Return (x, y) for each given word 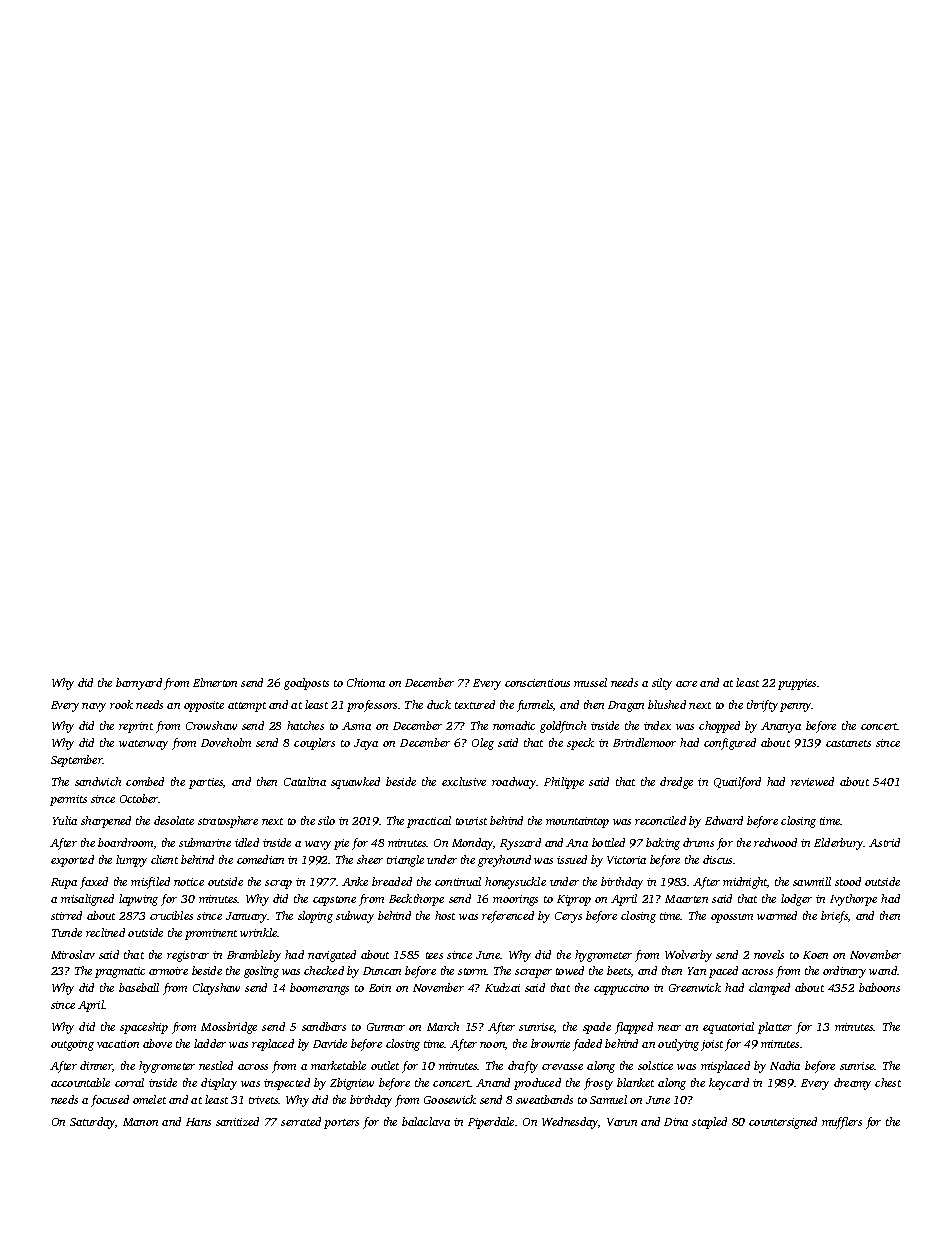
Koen (815, 955)
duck (439, 704)
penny (796, 707)
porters (341, 1124)
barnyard (139, 684)
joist (712, 1045)
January (247, 917)
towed (570, 970)
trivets (264, 1100)
